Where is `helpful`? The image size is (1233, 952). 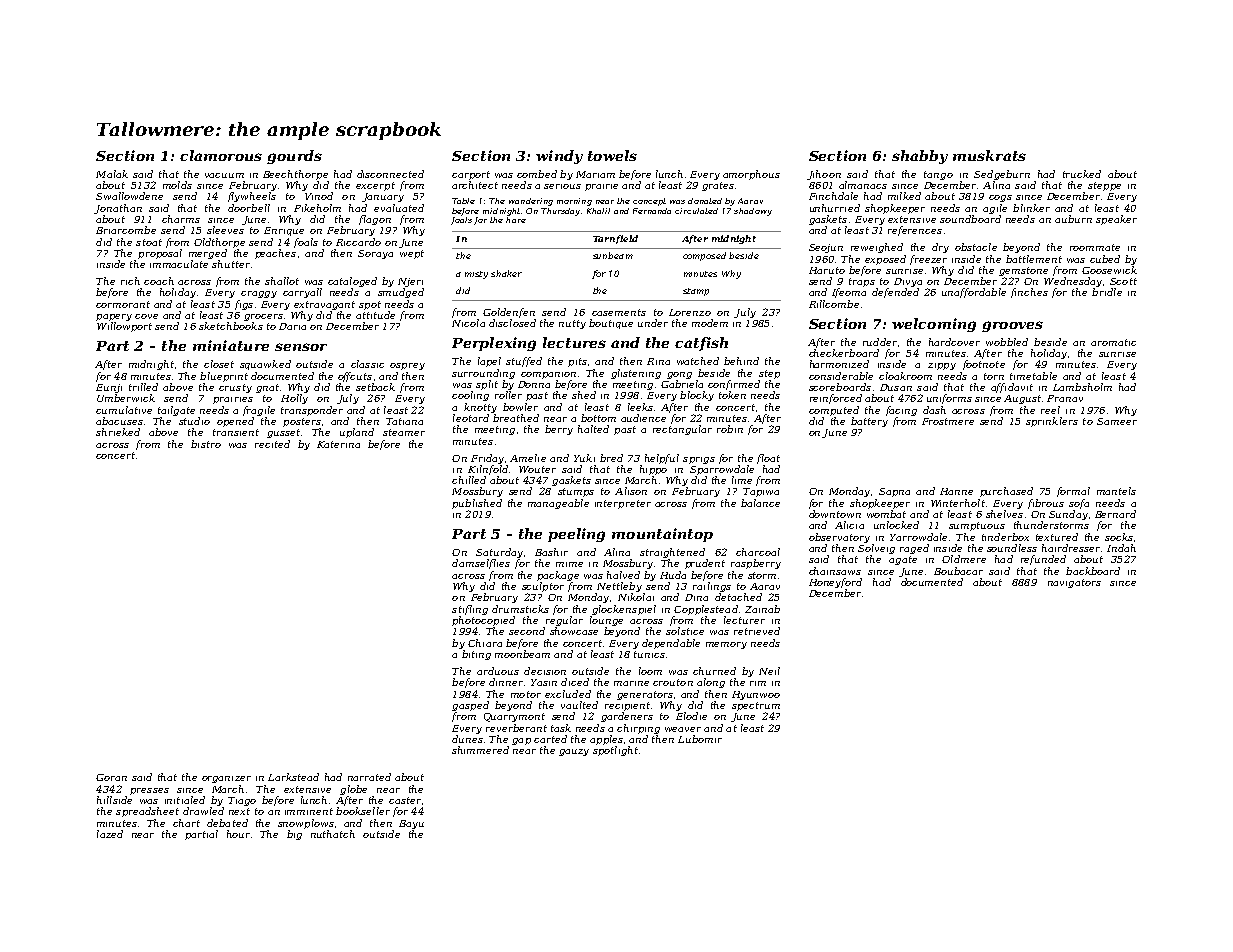
helpful is located at coordinates (662, 459).
